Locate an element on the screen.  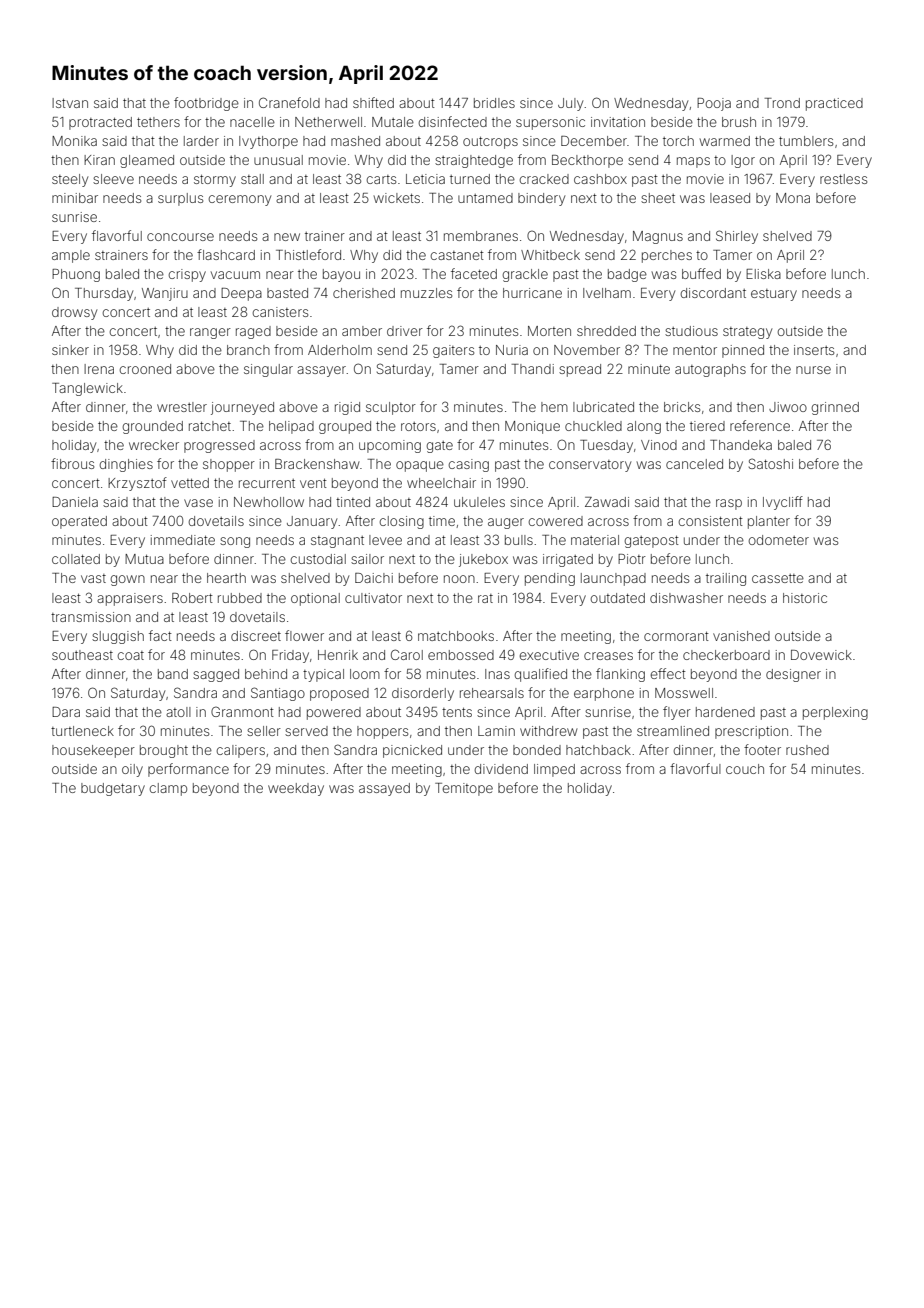
stormy is located at coordinates (215, 180).
